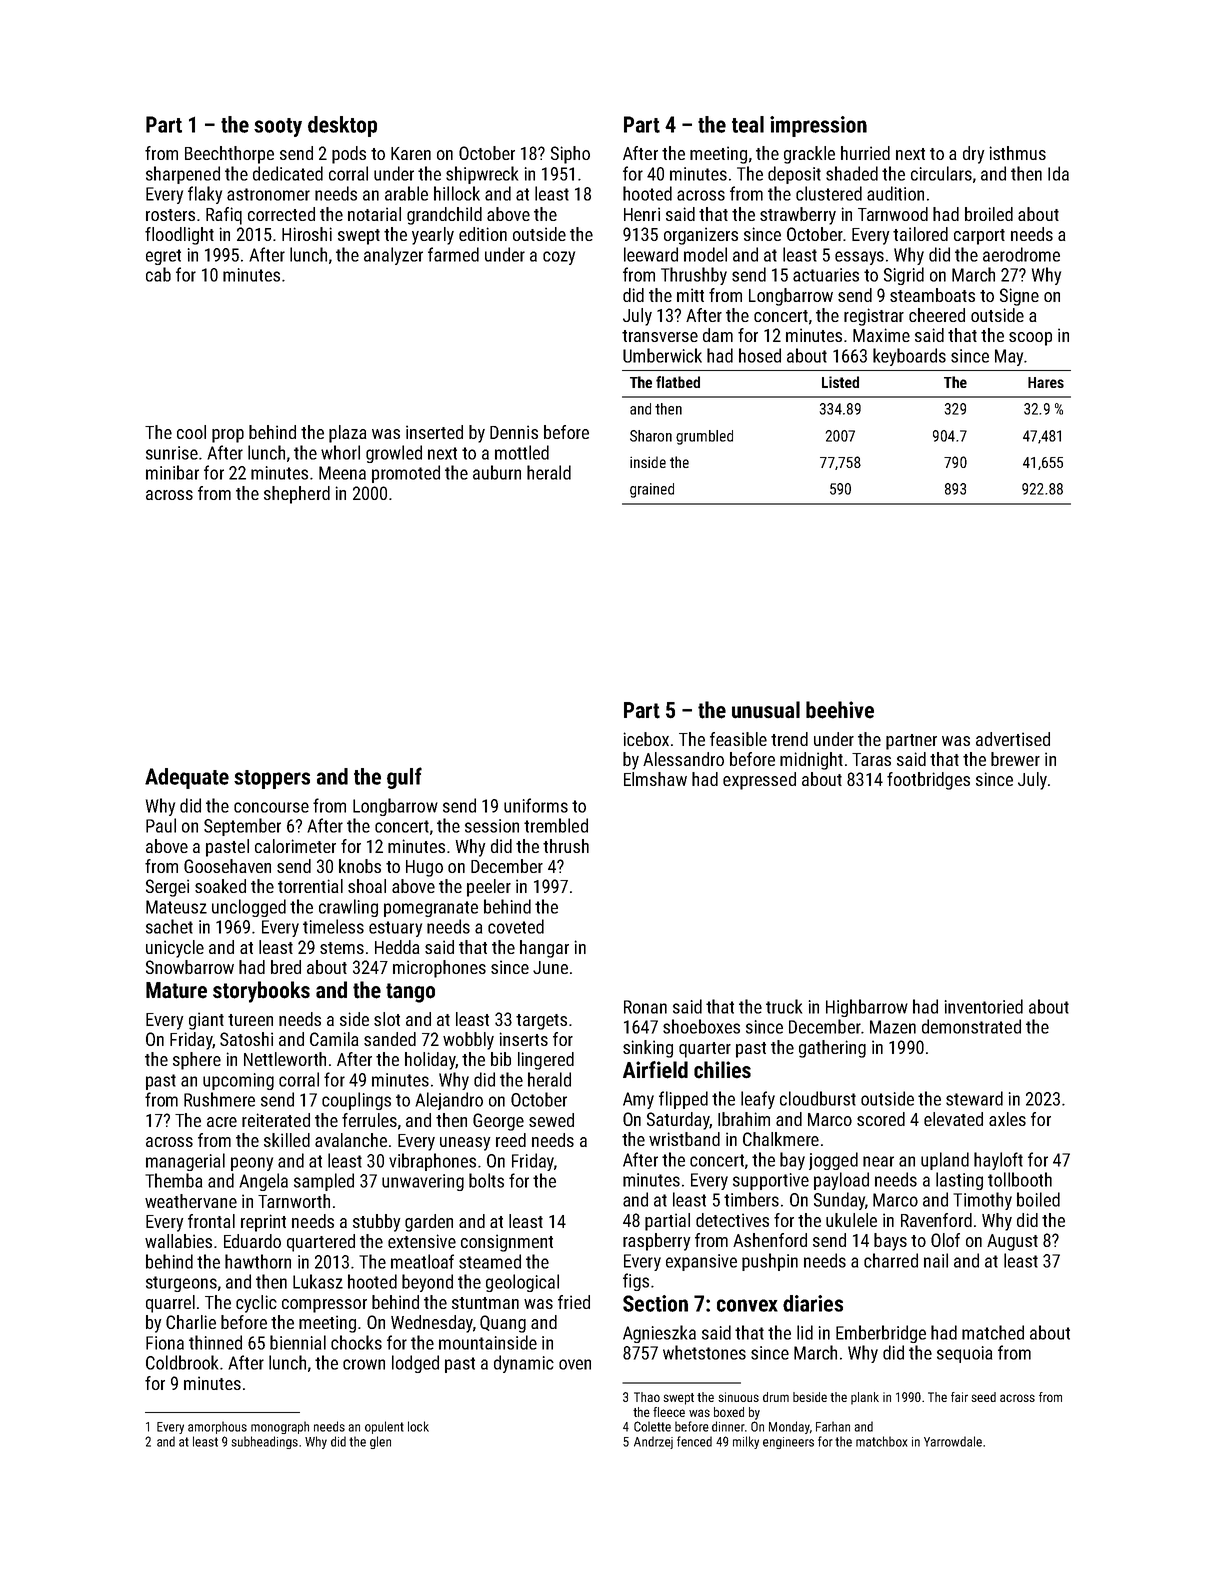 The width and height of the document is (1216, 1574). I want to click on keyboards, so click(909, 357).
